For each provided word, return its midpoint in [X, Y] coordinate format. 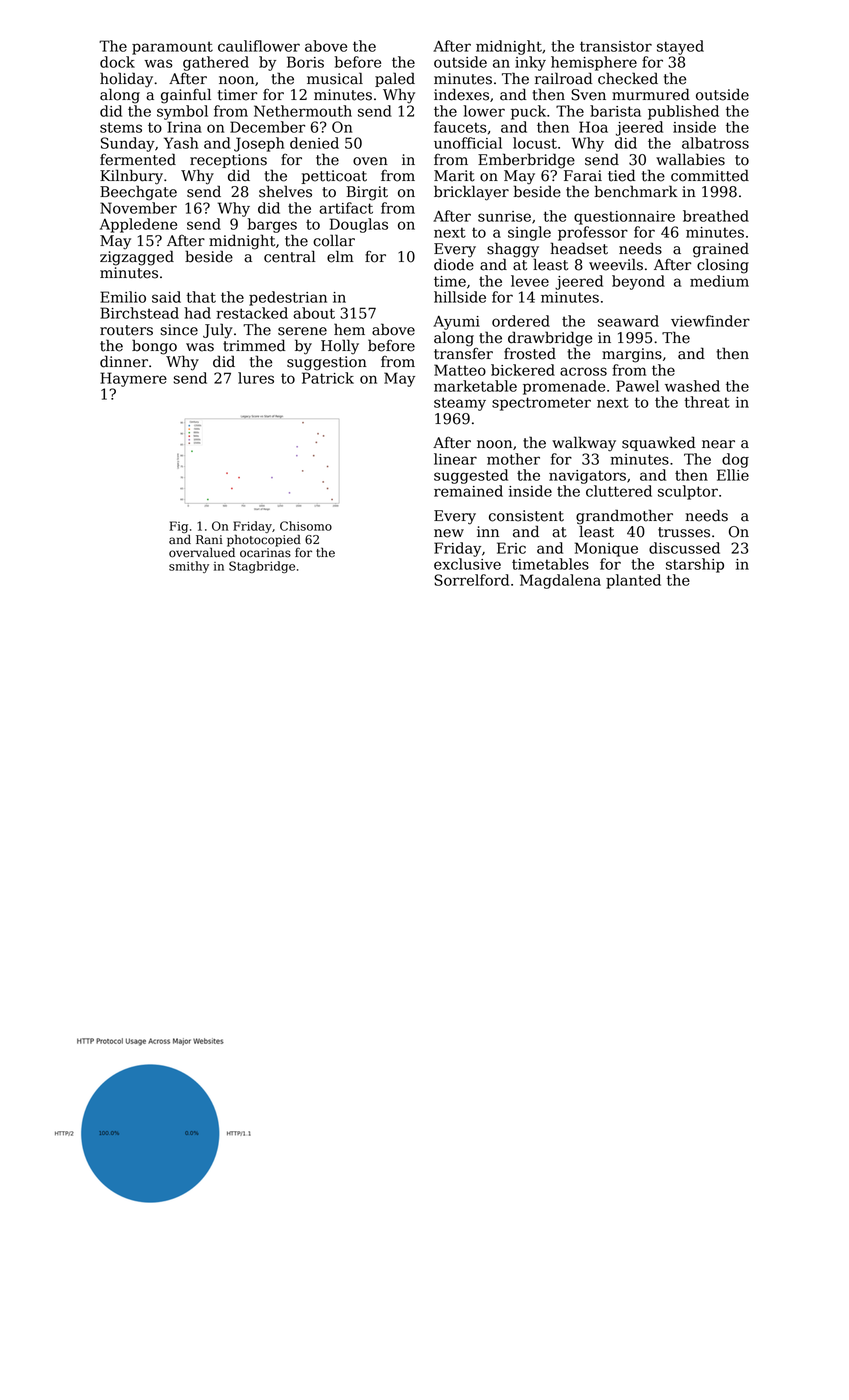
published [683, 112]
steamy [460, 404]
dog [735, 460]
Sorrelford [471, 580]
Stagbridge [262, 567]
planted [633, 581]
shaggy [513, 250]
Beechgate [138, 193]
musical [335, 78]
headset [579, 248]
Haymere [133, 379]
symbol [182, 112]
